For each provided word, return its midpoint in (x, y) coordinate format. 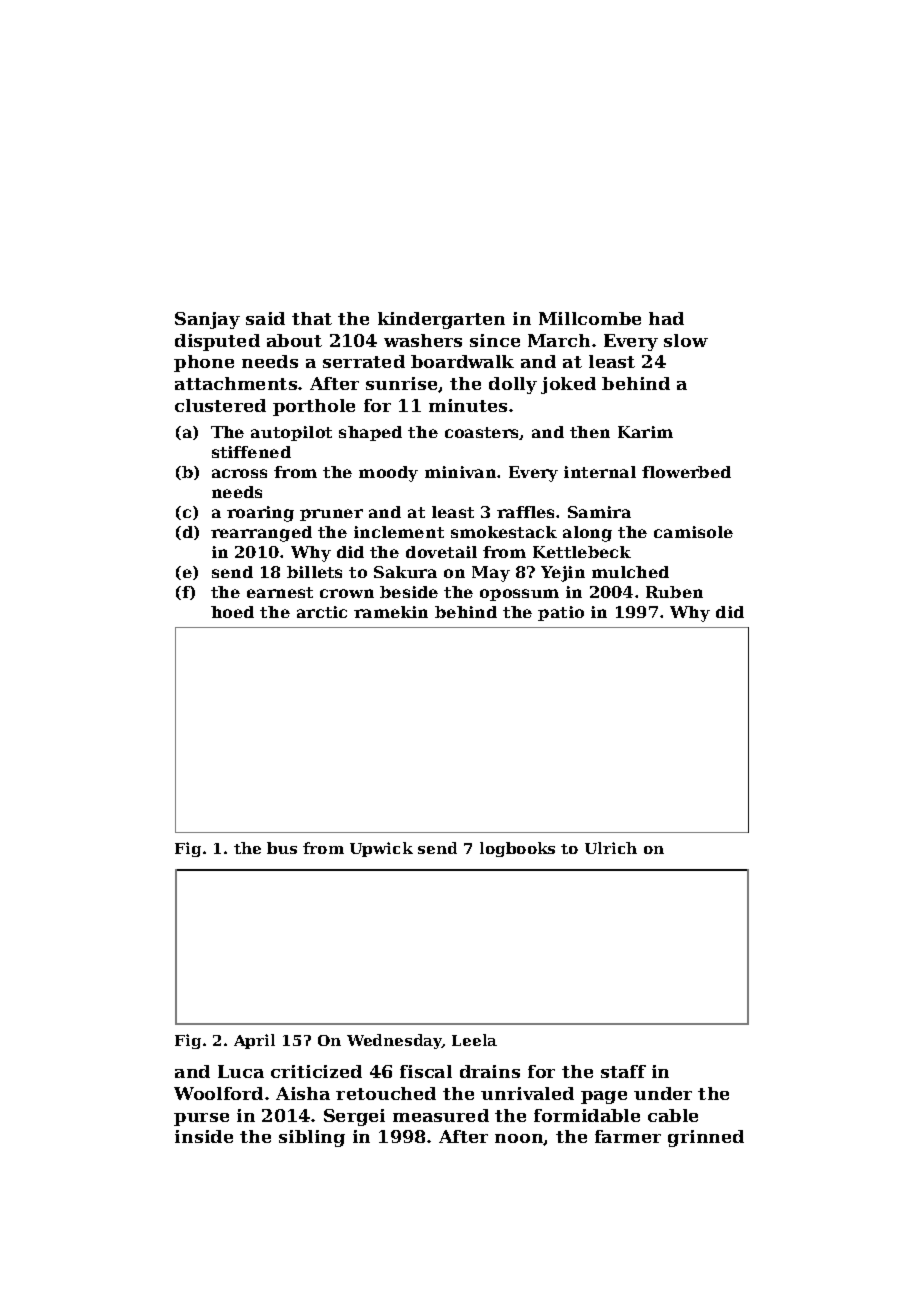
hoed (232, 612)
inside (204, 1136)
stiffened (251, 452)
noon (519, 1139)
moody (388, 474)
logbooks (517, 849)
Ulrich (611, 848)
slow (686, 340)
